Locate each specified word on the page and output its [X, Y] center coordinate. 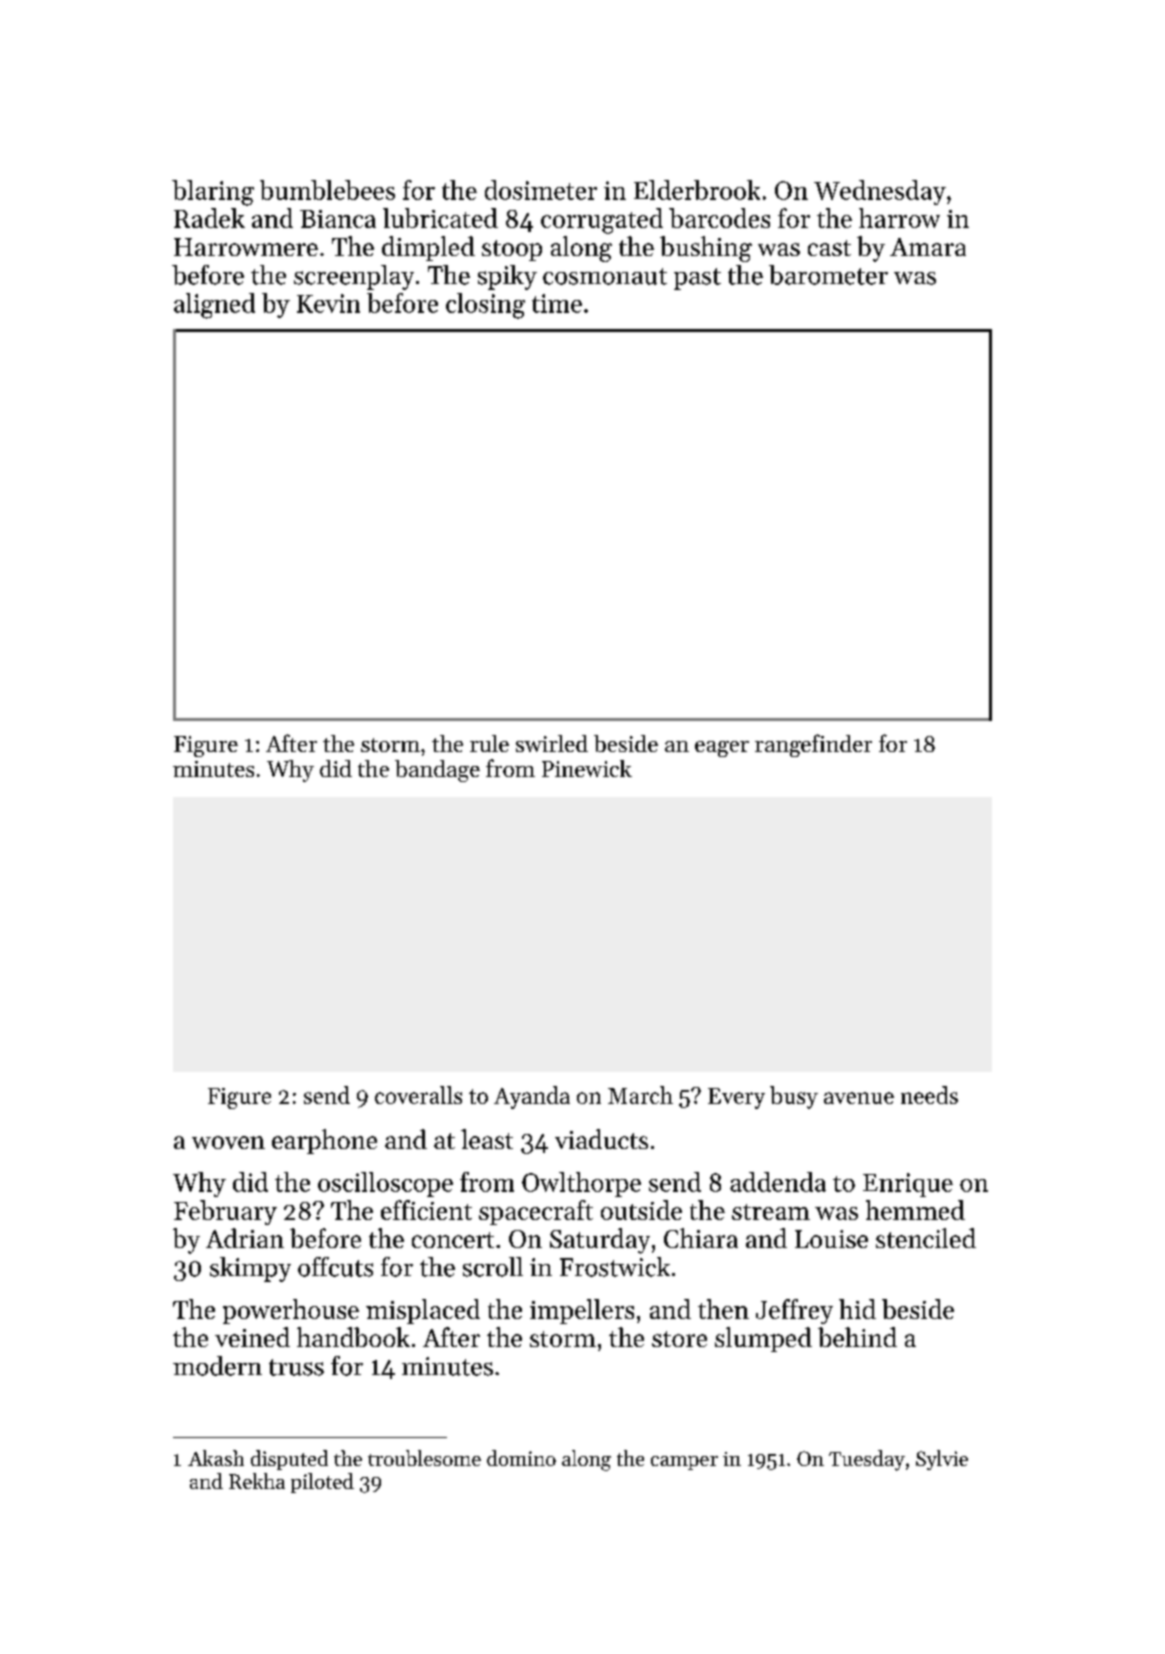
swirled [552, 743]
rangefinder [813, 745]
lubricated [440, 218]
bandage [437, 771]
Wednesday [880, 192]
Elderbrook [697, 190]
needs [929, 1095]
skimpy [250, 1269]
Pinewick [587, 768]
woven [228, 1142]
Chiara [701, 1238]
